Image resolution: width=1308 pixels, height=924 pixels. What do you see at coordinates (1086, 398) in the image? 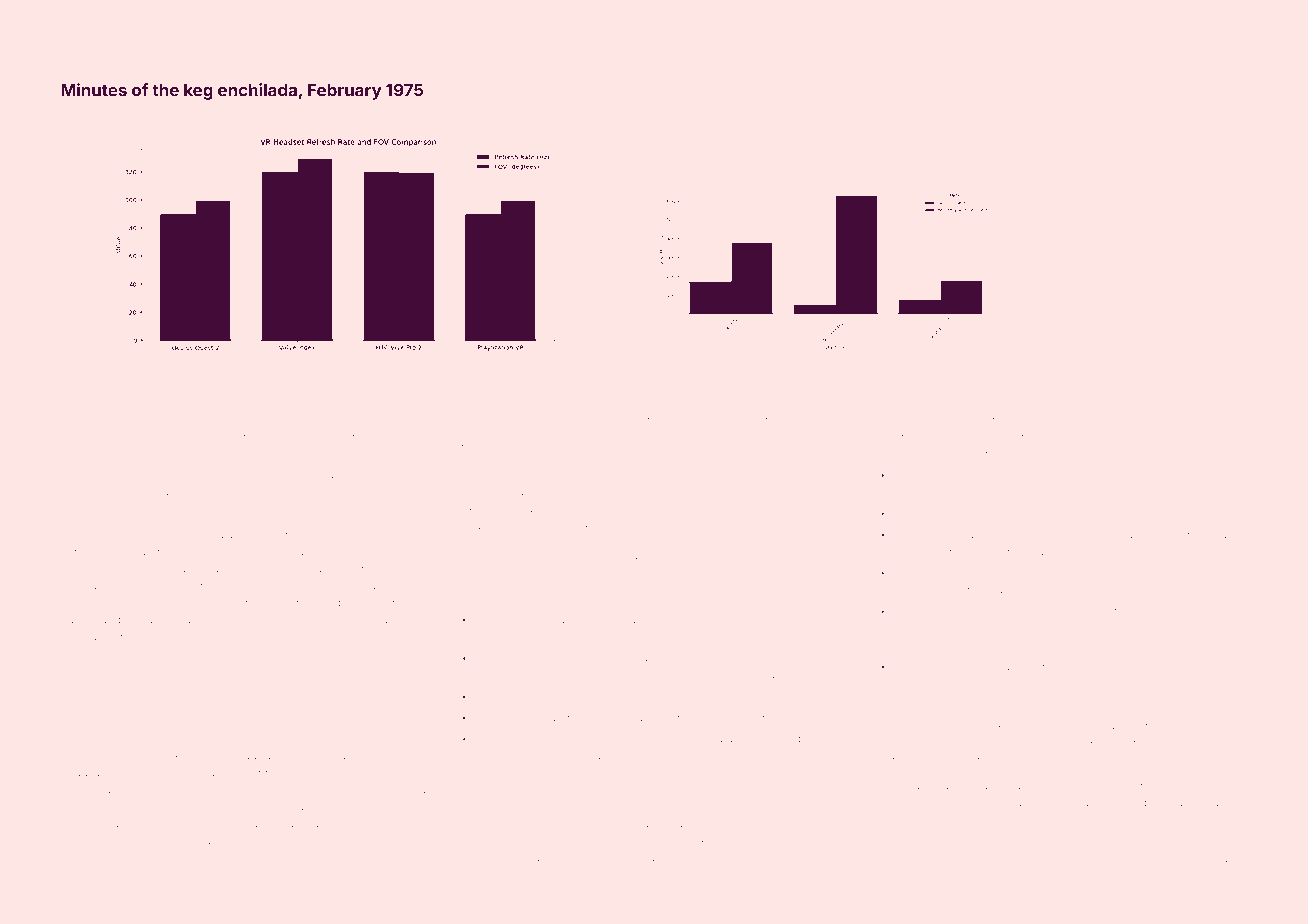
I see `father` at bounding box center [1086, 398].
